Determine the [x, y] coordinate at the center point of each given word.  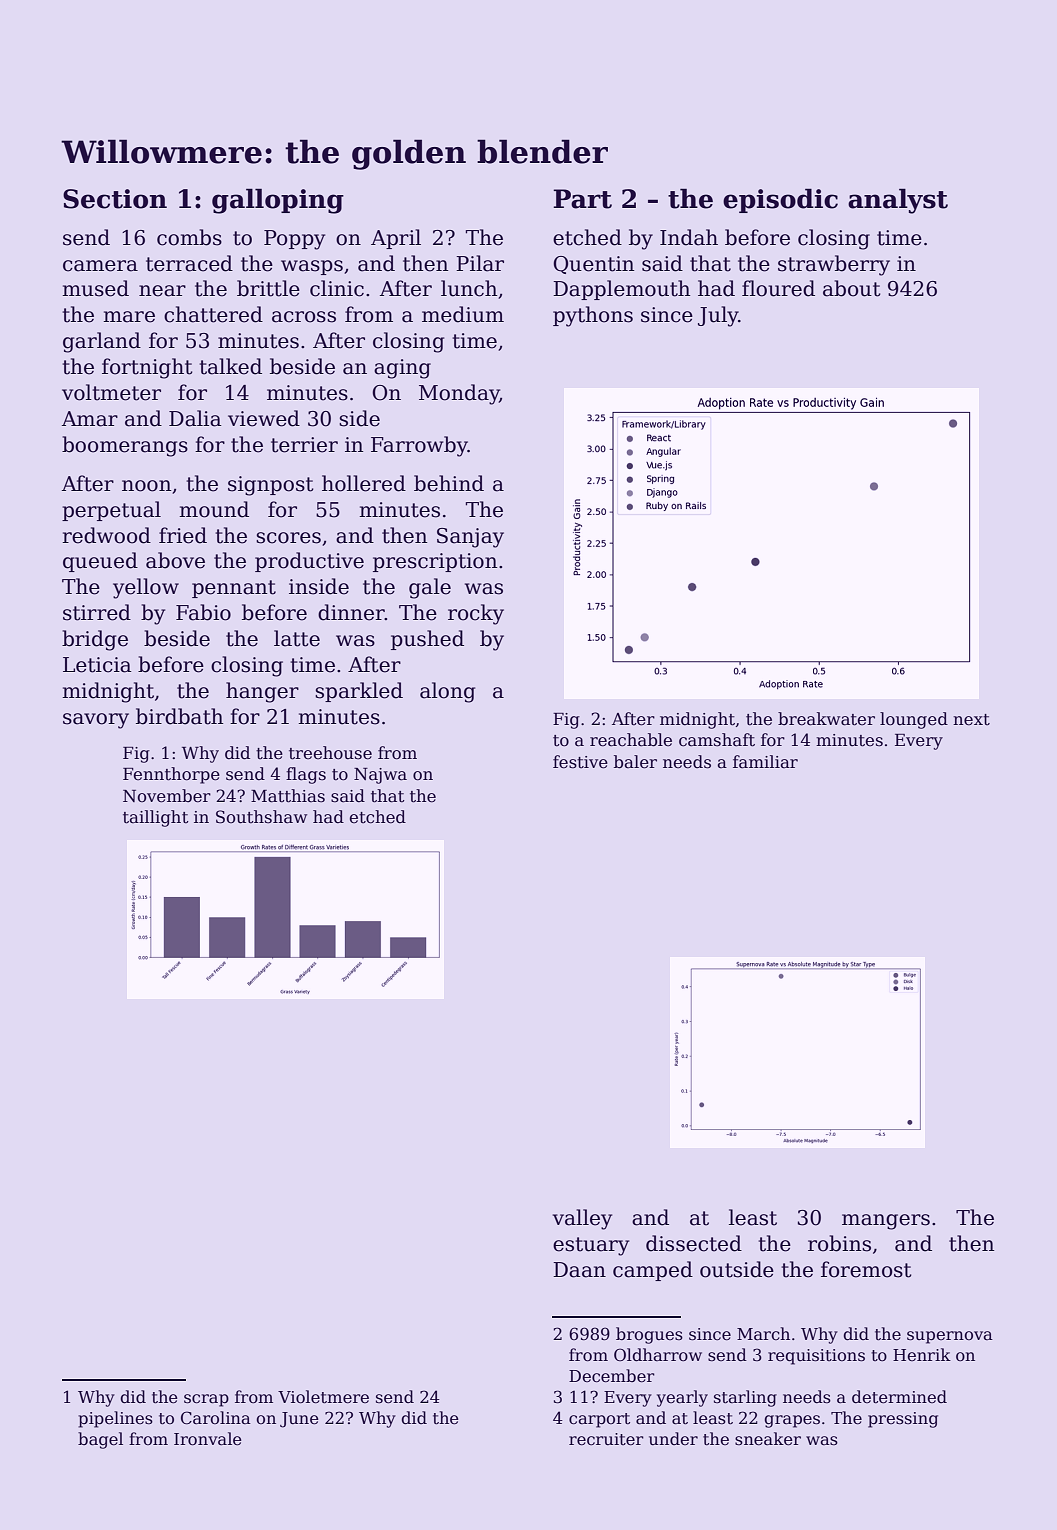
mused [96, 288]
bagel [100, 1440]
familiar [765, 762]
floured [778, 288]
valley [582, 1219]
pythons [593, 316]
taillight [155, 818]
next [971, 720]
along [447, 692]
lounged [914, 720]
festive [580, 762]
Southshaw [261, 817]
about [851, 288]
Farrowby [419, 446]
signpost [270, 486]
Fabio [203, 612]
